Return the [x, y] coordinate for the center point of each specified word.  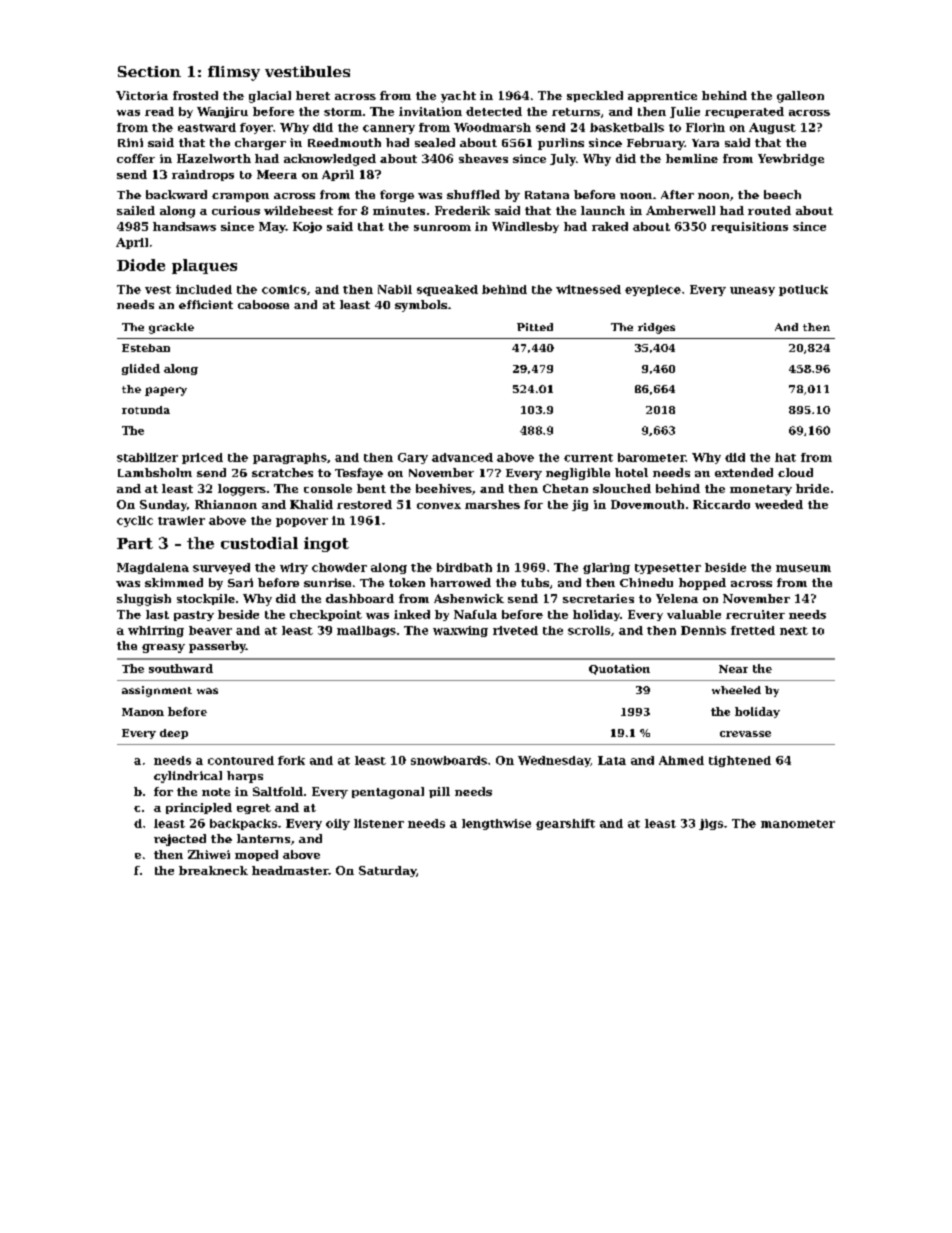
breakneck [213, 870]
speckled [595, 96]
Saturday [387, 871]
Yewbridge [791, 160]
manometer [798, 824]
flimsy [234, 73]
